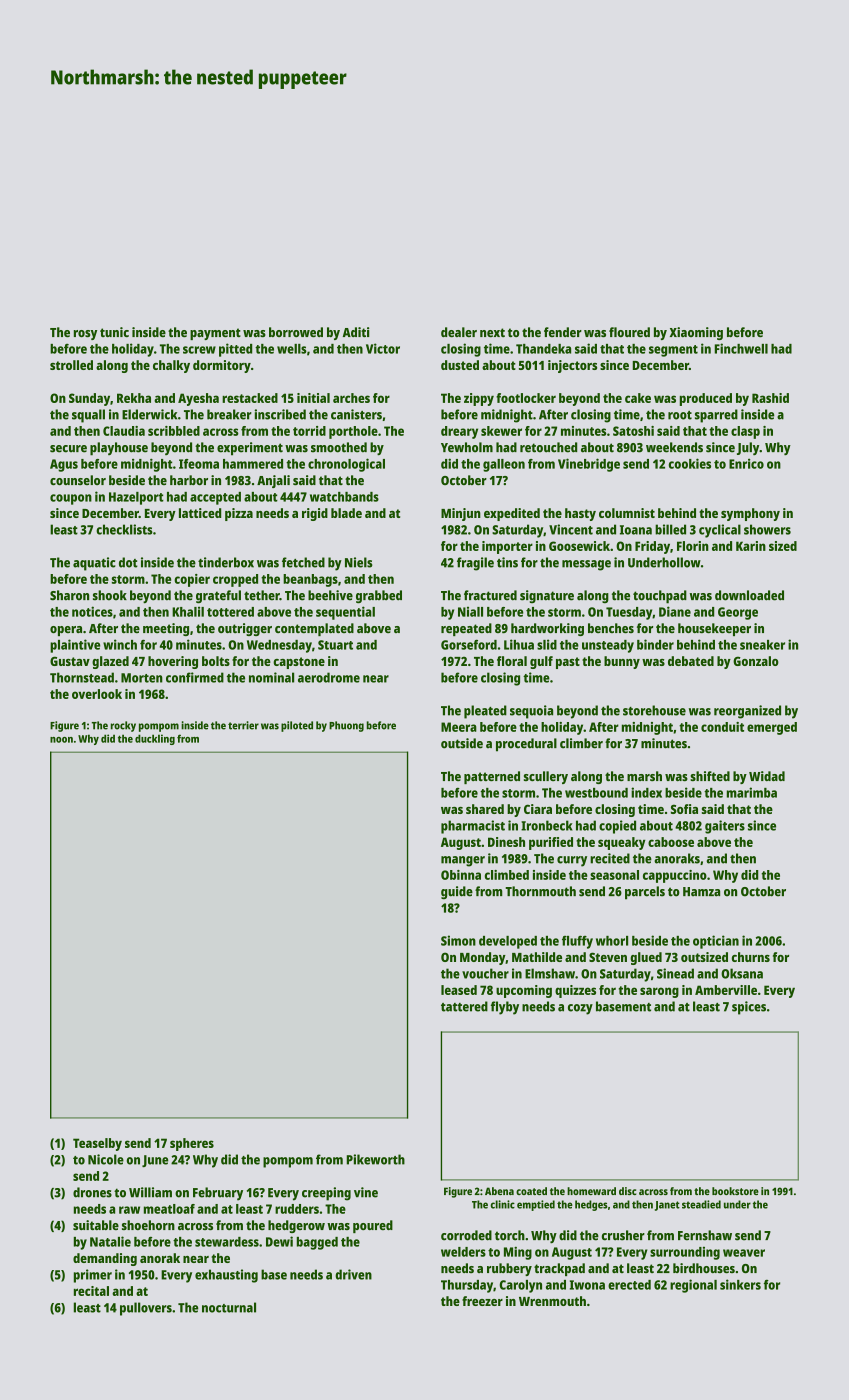  I want to click on noon, so click(61, 740).
